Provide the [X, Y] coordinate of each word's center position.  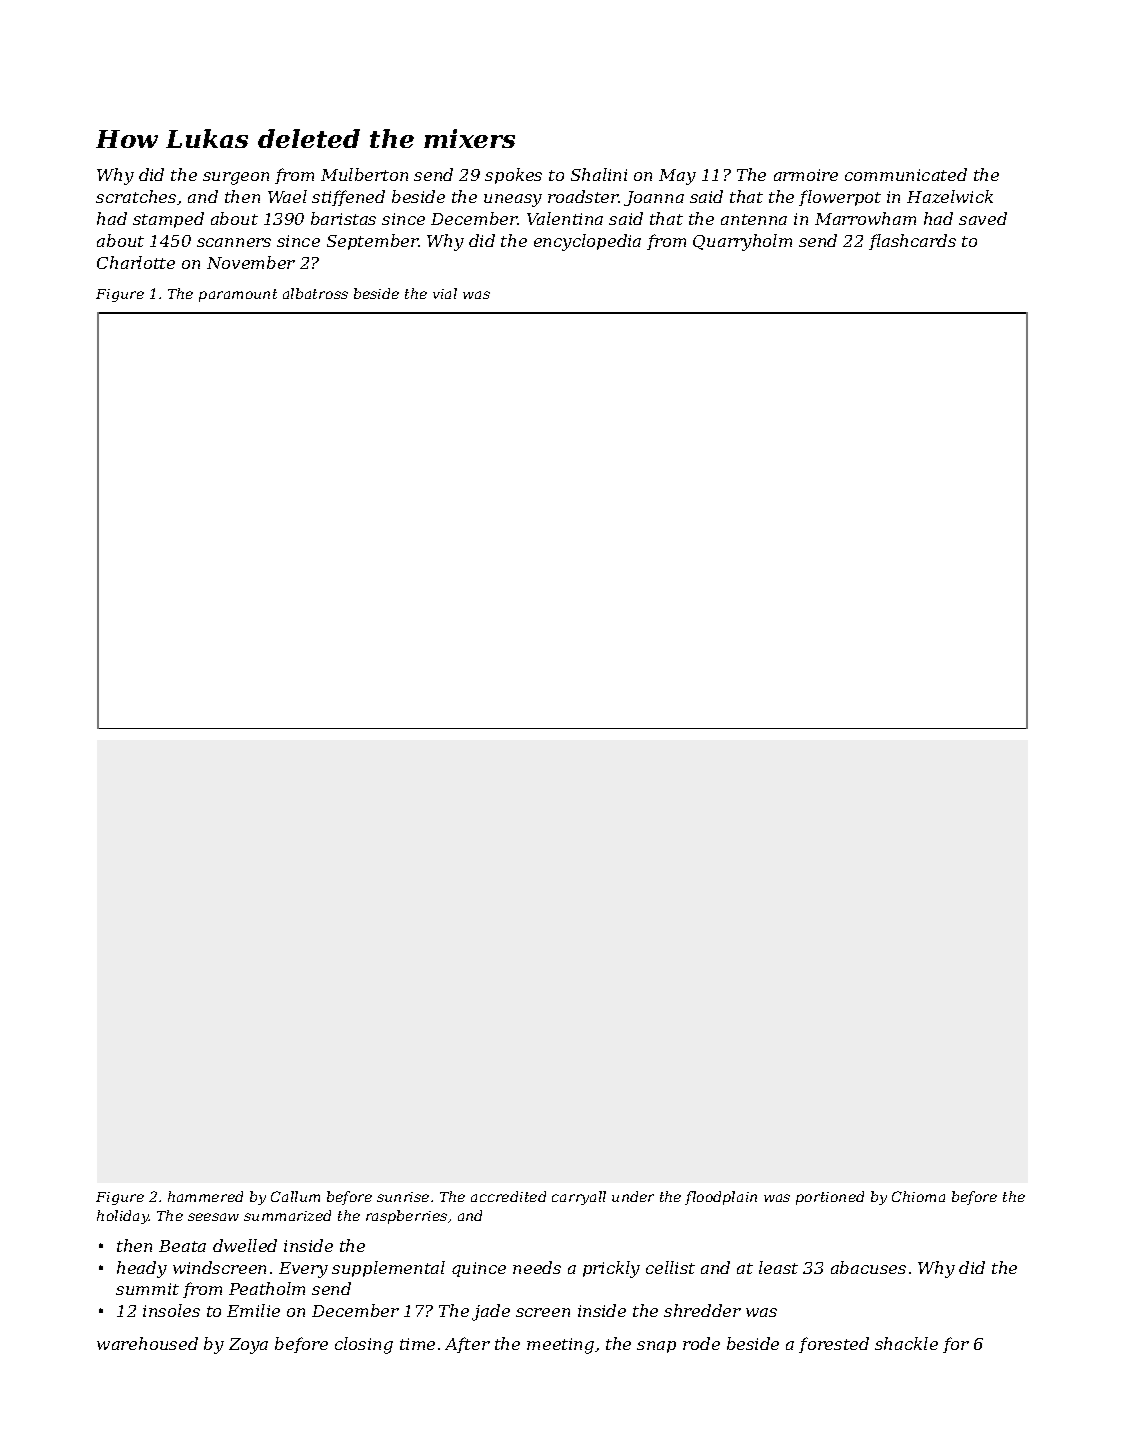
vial [445, 293]
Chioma [918, 1196]
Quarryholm [742, 242]
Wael [287, 196]
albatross [315, 293]
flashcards [912, 242]
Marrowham [865, 218]
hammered [205, 1196]
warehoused [147, 1343]
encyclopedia [587, 242]
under [633, 1196]
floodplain [721, 1198]
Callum [295, 1196]
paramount [238, 295]
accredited [508, 1196]
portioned [830, 1198]
